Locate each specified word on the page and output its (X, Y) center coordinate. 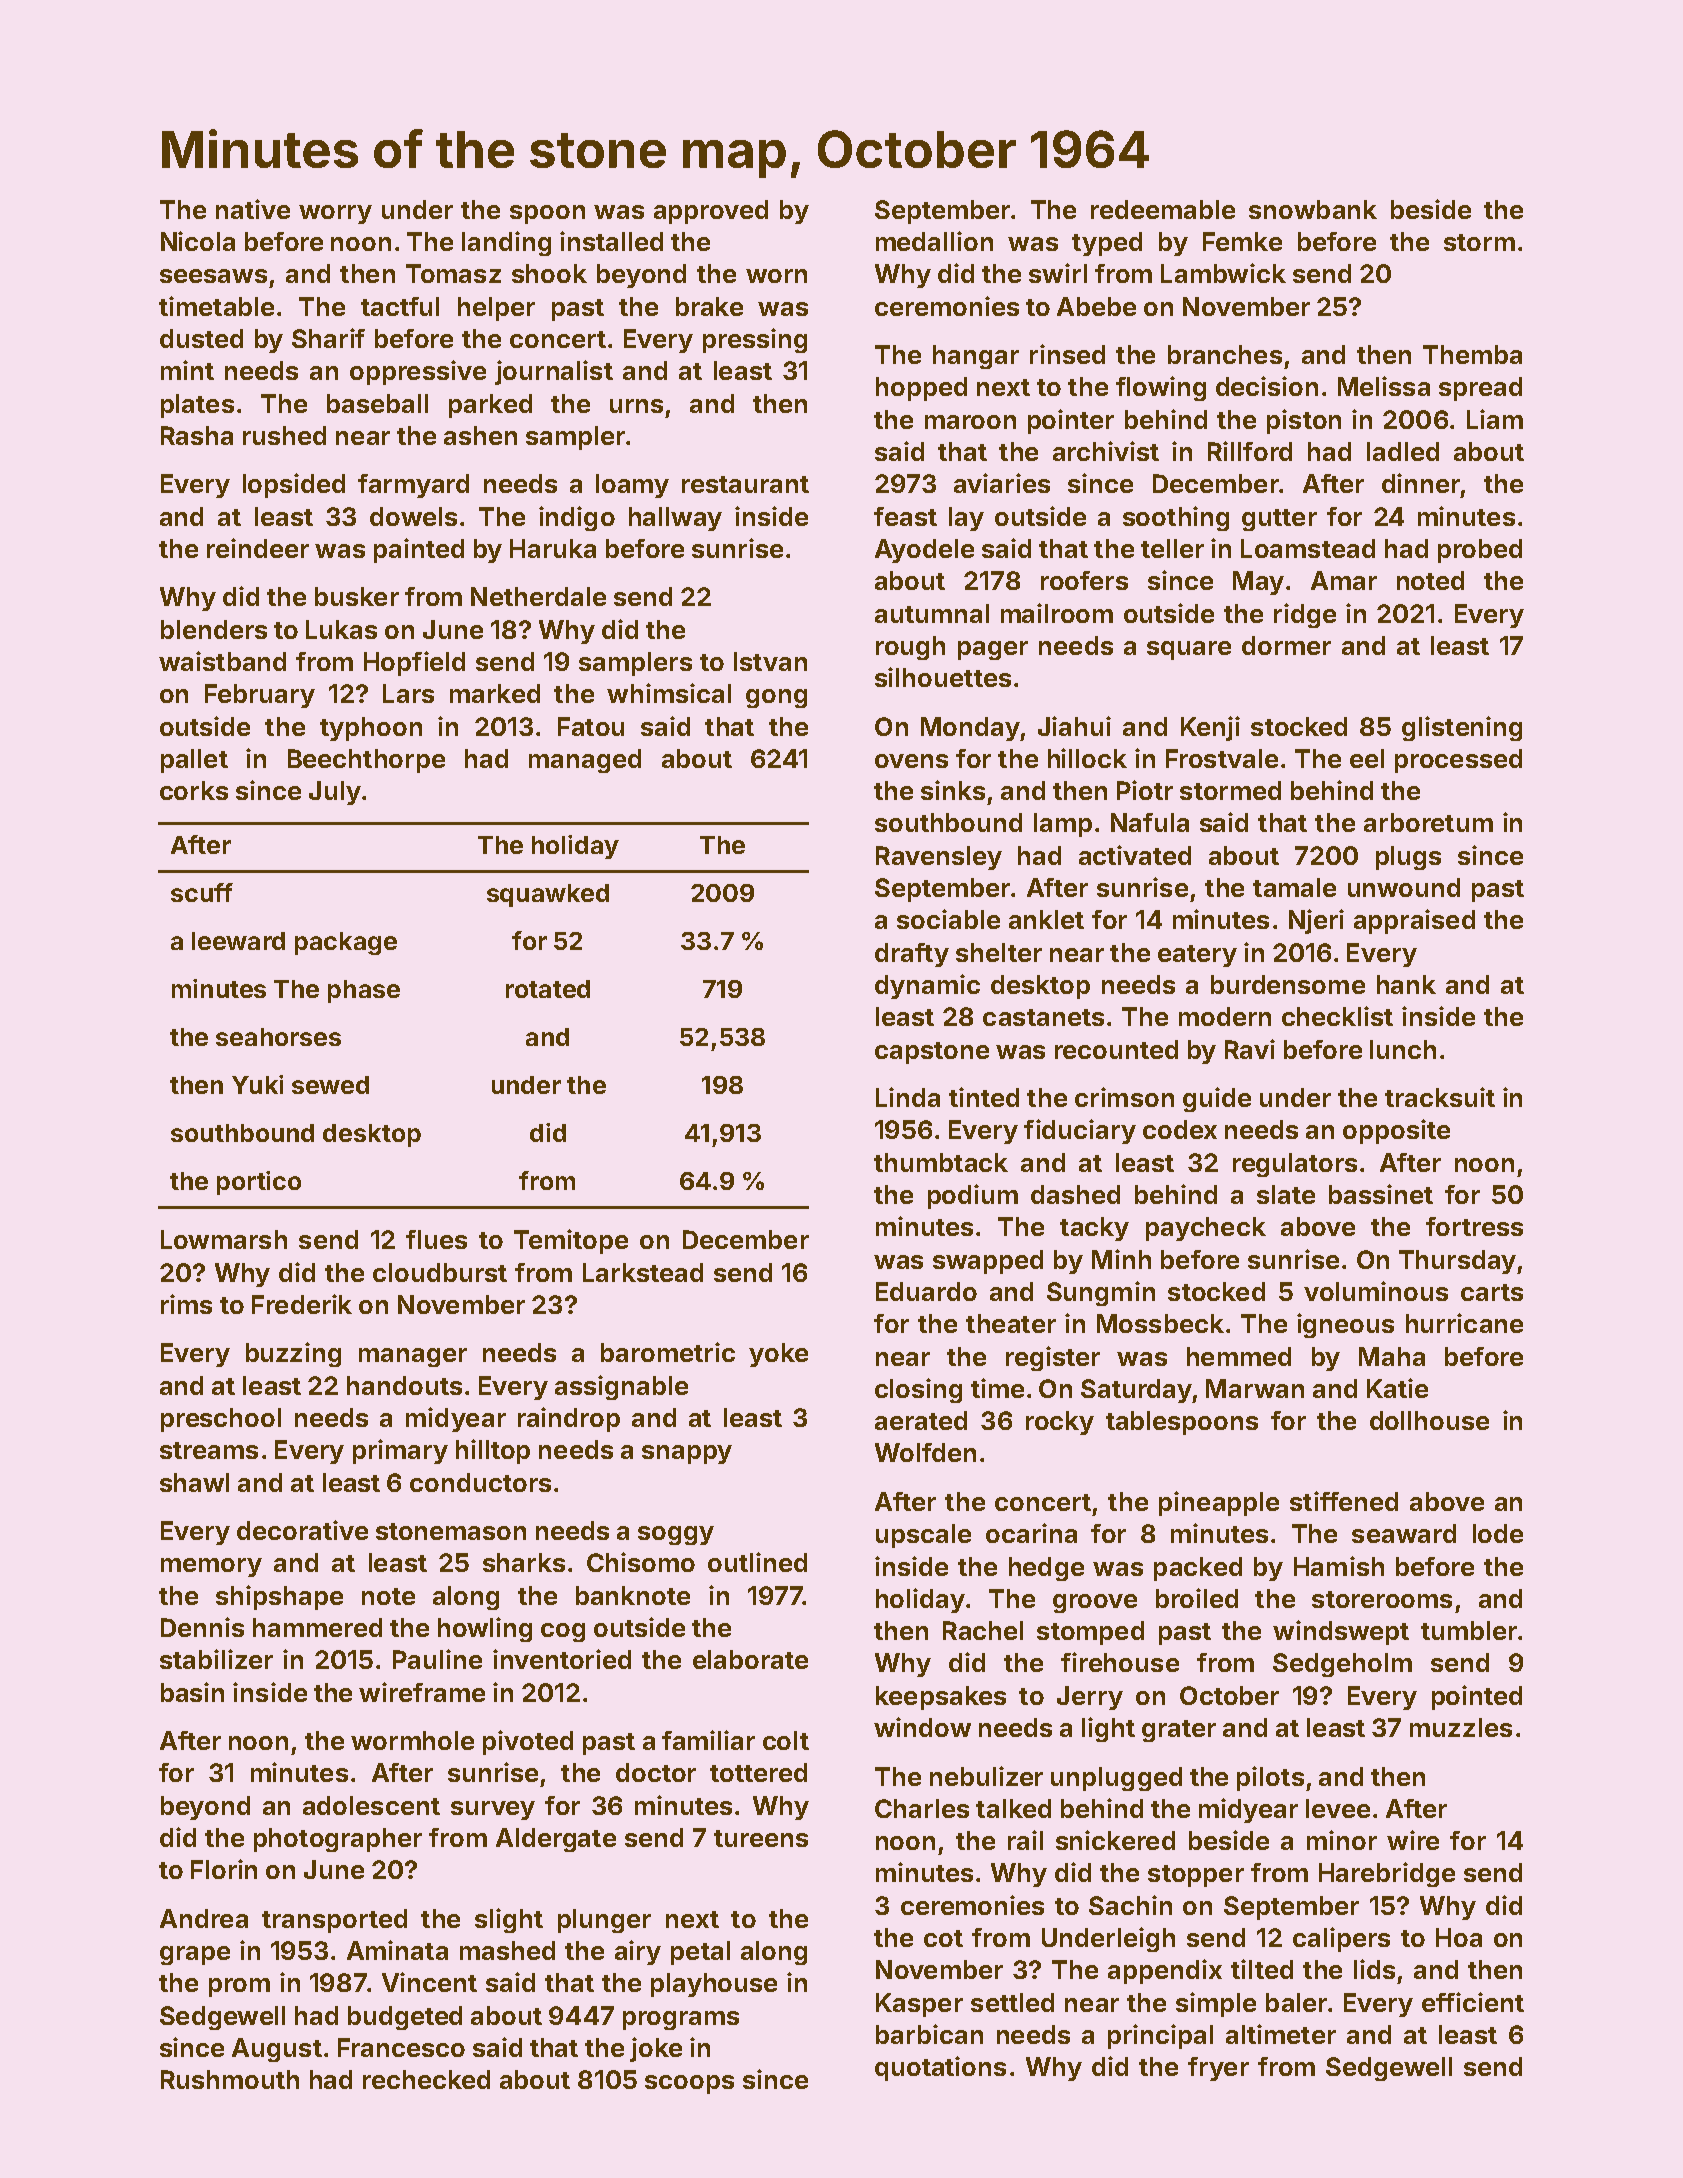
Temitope (571, 1241)
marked (495, 693)
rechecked (426, 2079)
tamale (1294, 887)
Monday (970, 729)
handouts (404, 1385)
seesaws (213, 276)
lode (1498, 1533)
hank (1406, 984)
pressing (755, 340)
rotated (548, 989)
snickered (1115, 1840)
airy (638, 1952)
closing (918, 1390)
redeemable (1163, 209)
